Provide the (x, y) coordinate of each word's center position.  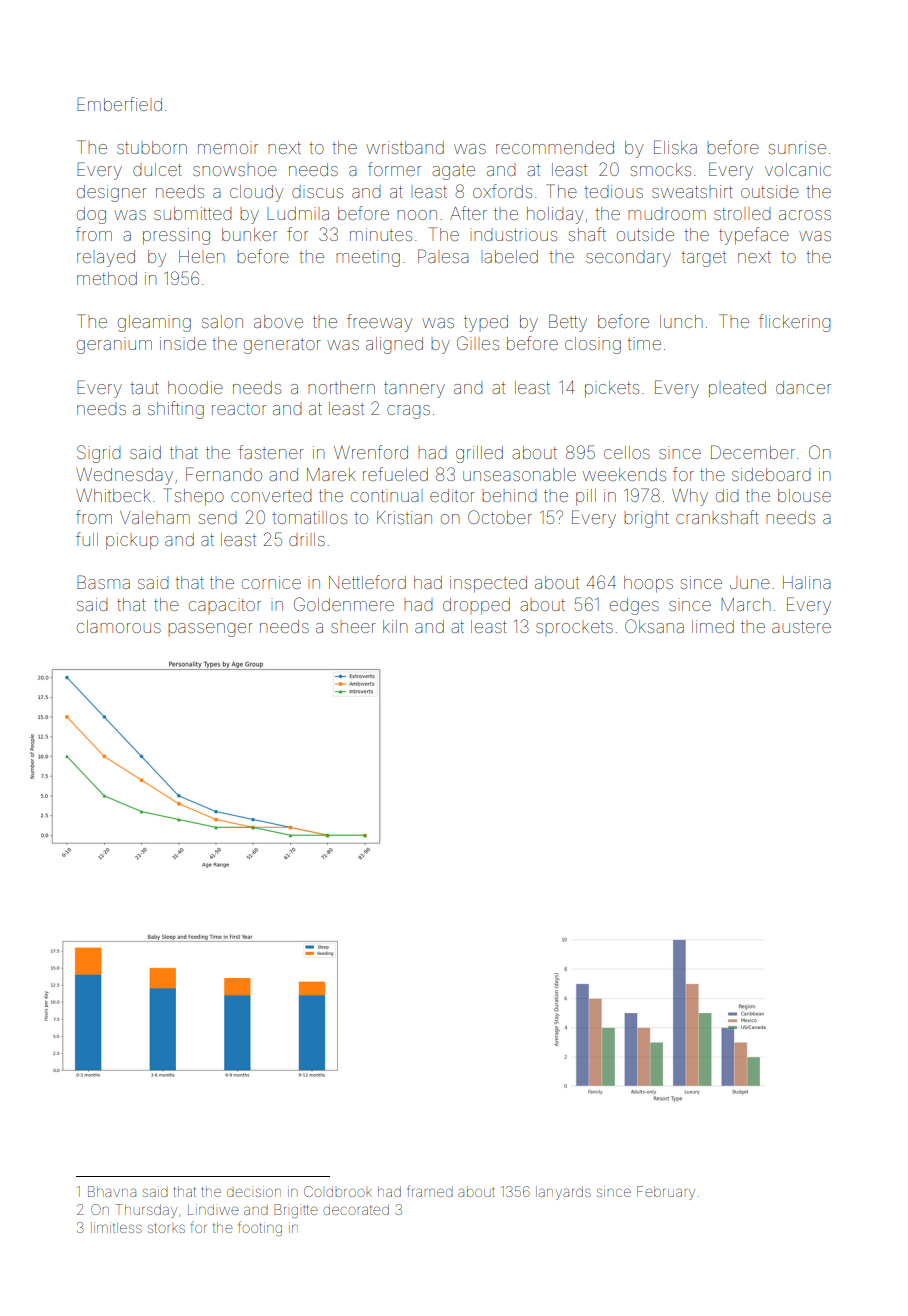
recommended (555, 147)
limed (713, 626)
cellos (627, 452)
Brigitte (296, 1211)
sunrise (797, 147)
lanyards (563, 1193)
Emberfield (119, 104)
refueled (395, 474)
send (218, 519)
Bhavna (112, 1191)
